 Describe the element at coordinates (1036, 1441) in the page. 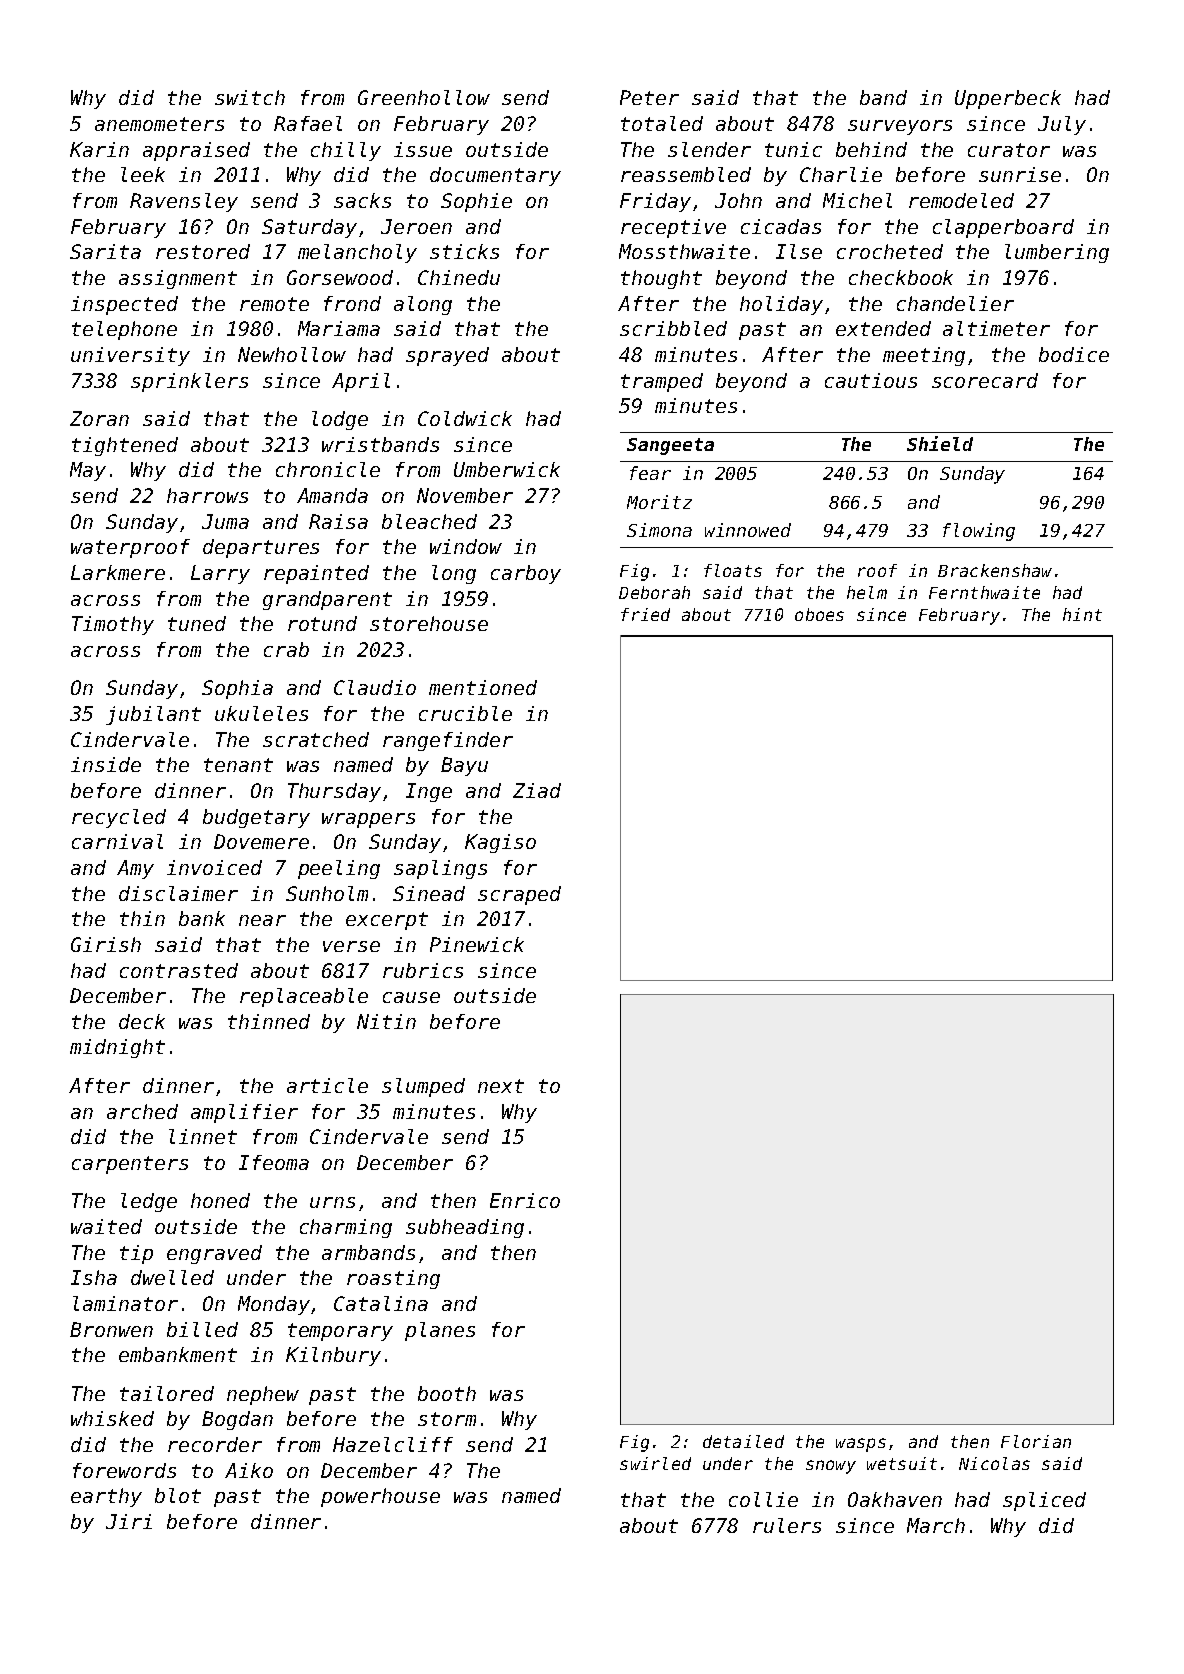

I see `Florian` at that location.
